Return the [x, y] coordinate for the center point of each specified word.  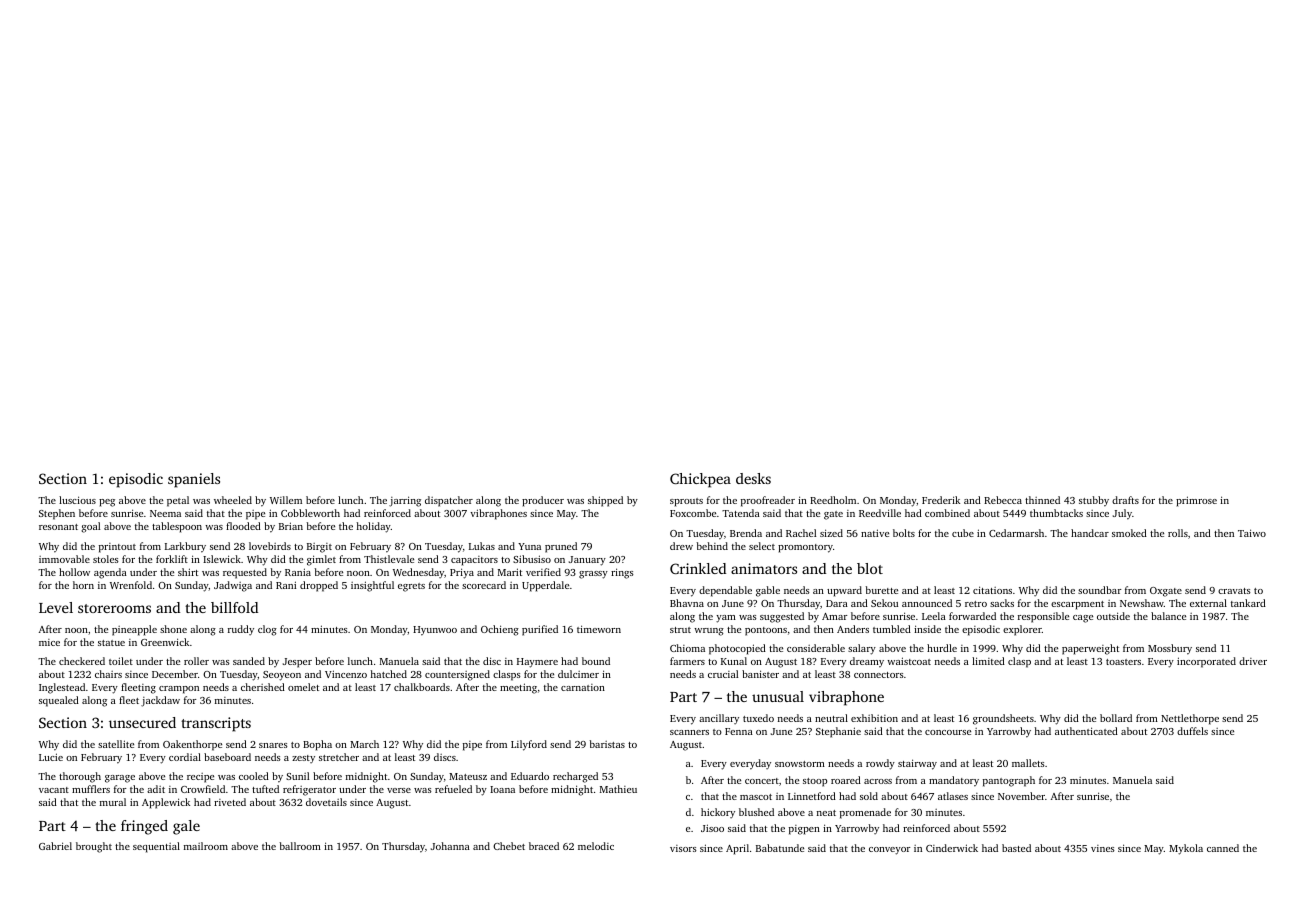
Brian [291, 526]
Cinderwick [952, 848]
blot [870, 568]
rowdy [880, 764]
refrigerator [309, 790]
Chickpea [700, 480]
